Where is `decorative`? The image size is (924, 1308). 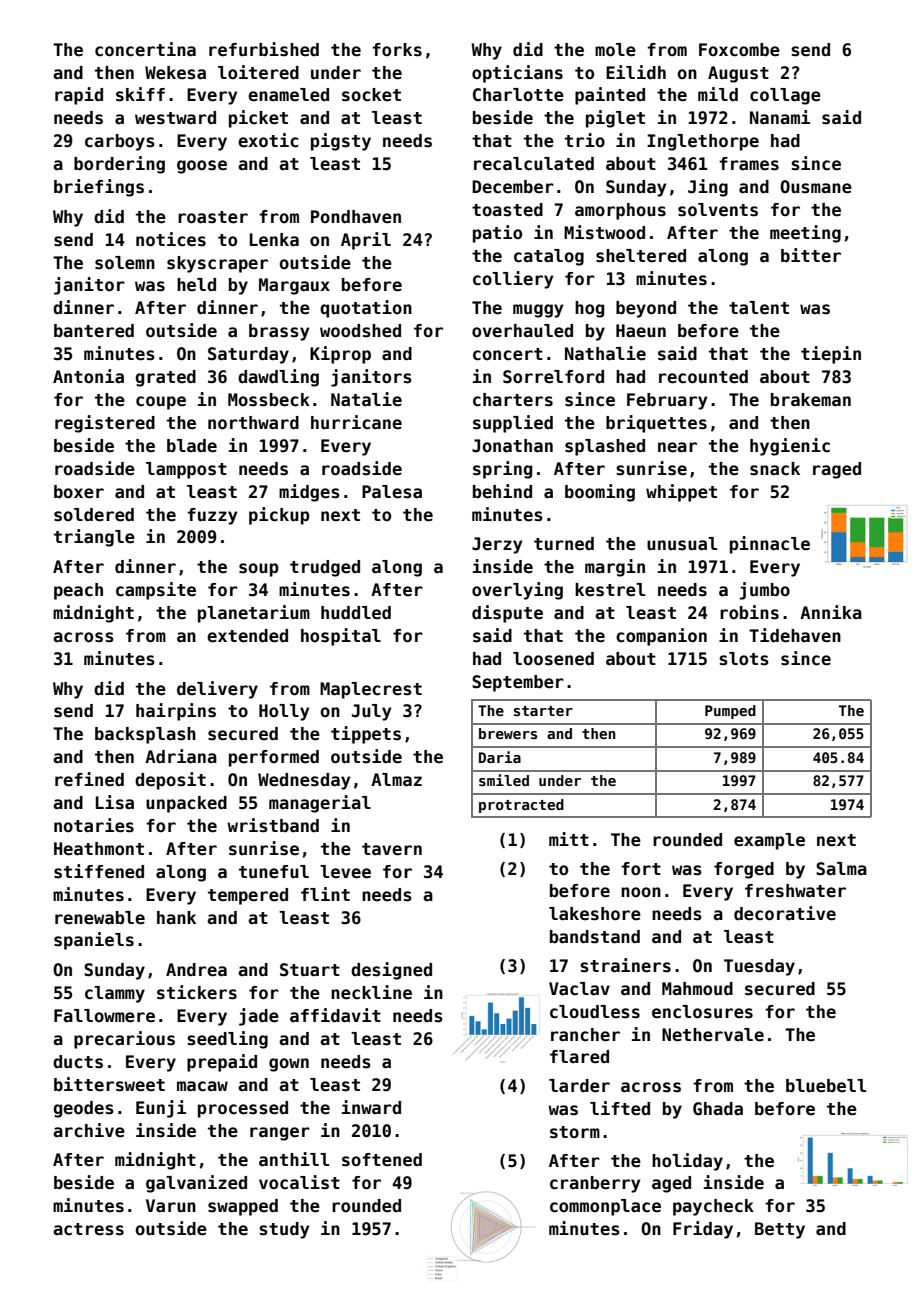 decorative is located at coordinates (785, 913).
